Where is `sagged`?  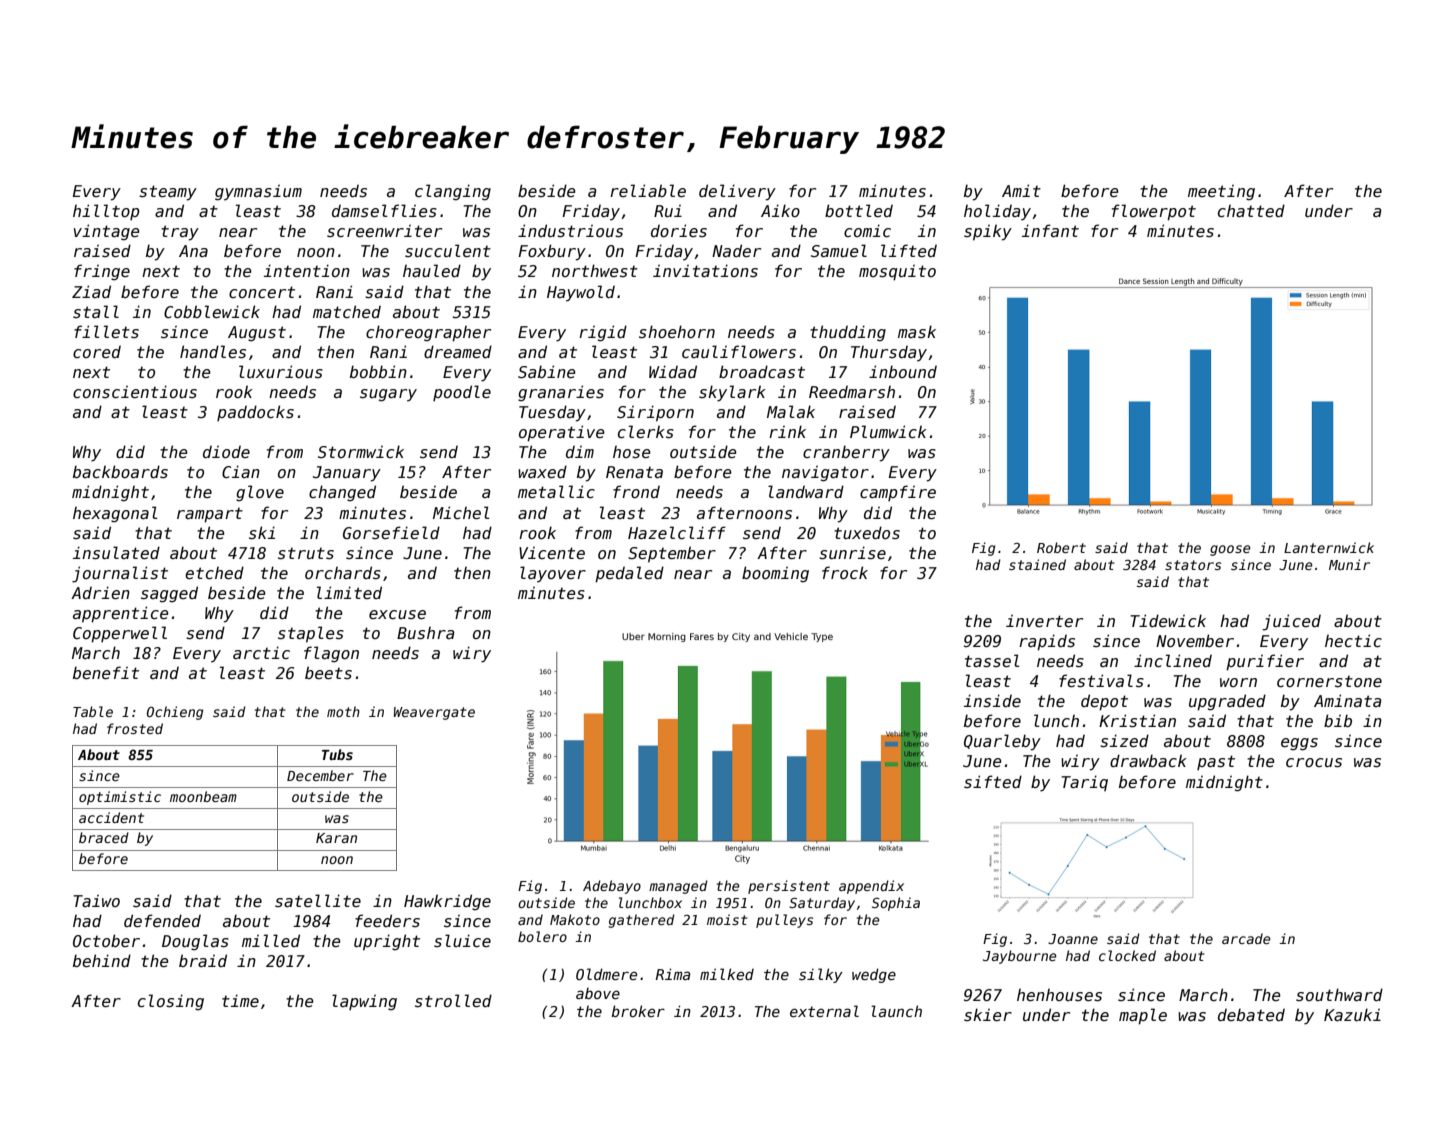 sagged is located at coordinates (169, 594).
